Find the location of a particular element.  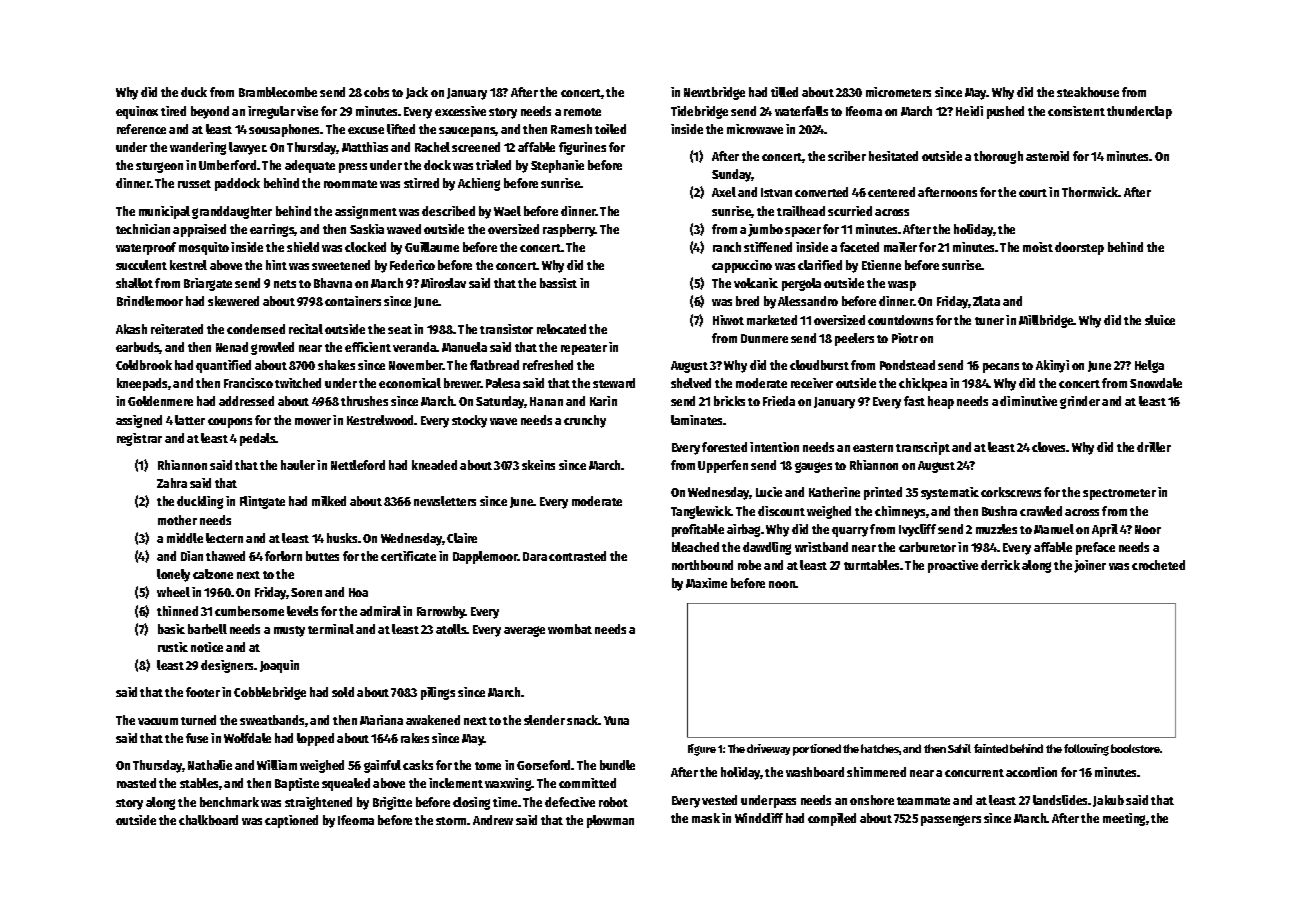

steakhouse is located at coordinates (1088, 92).
